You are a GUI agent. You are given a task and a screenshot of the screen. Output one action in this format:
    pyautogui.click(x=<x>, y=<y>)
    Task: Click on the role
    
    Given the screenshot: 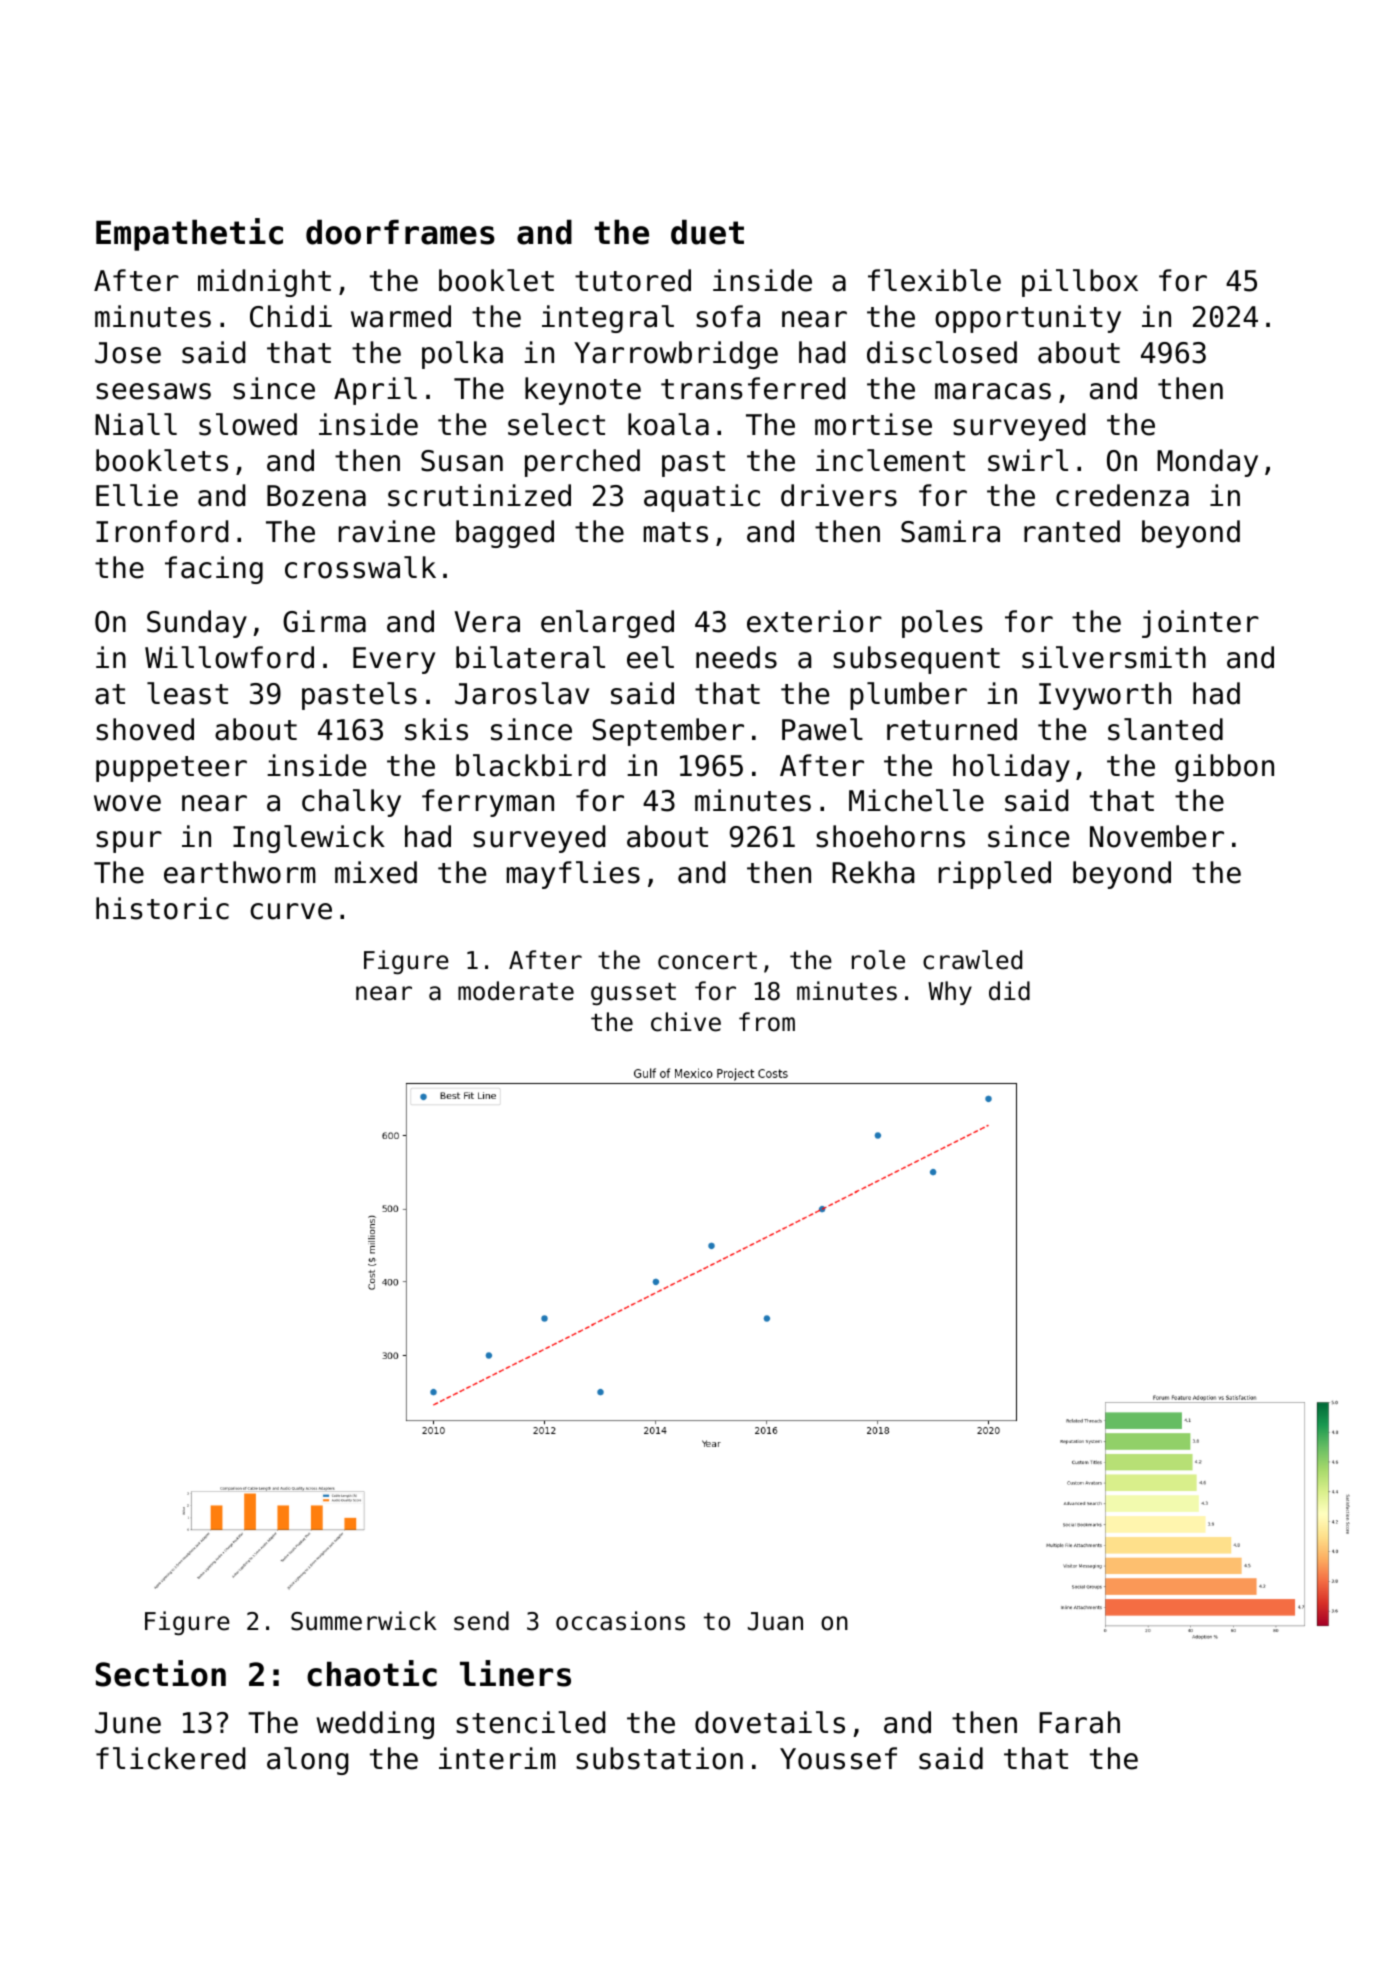 What is the action you would take?
    pyautogui.click(x=878, y=960)
